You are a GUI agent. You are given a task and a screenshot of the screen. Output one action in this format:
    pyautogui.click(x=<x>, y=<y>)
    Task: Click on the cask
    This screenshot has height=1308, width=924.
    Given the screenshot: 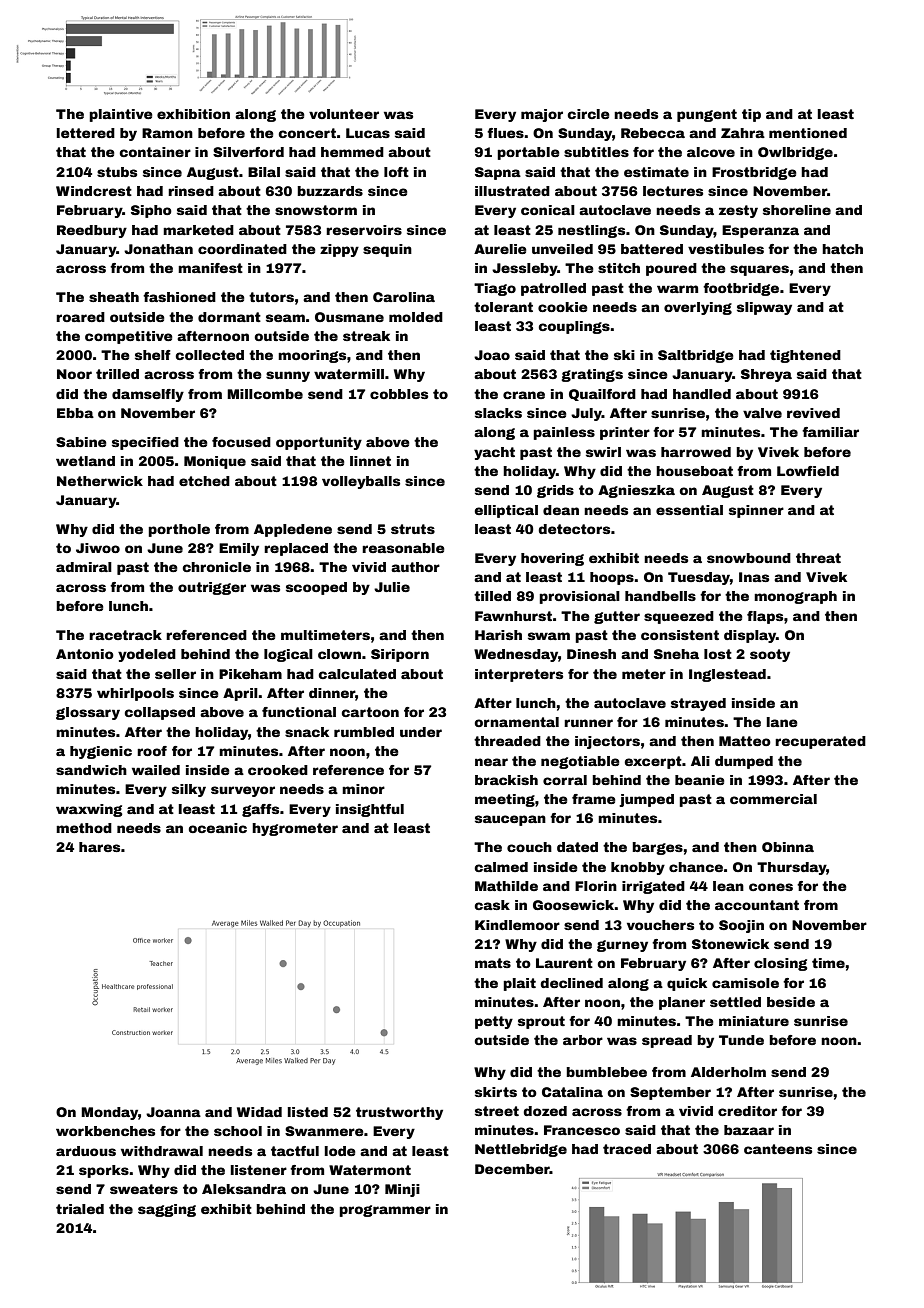 What is the action you would take?
    pyautogui.click(x=492, y=905)
